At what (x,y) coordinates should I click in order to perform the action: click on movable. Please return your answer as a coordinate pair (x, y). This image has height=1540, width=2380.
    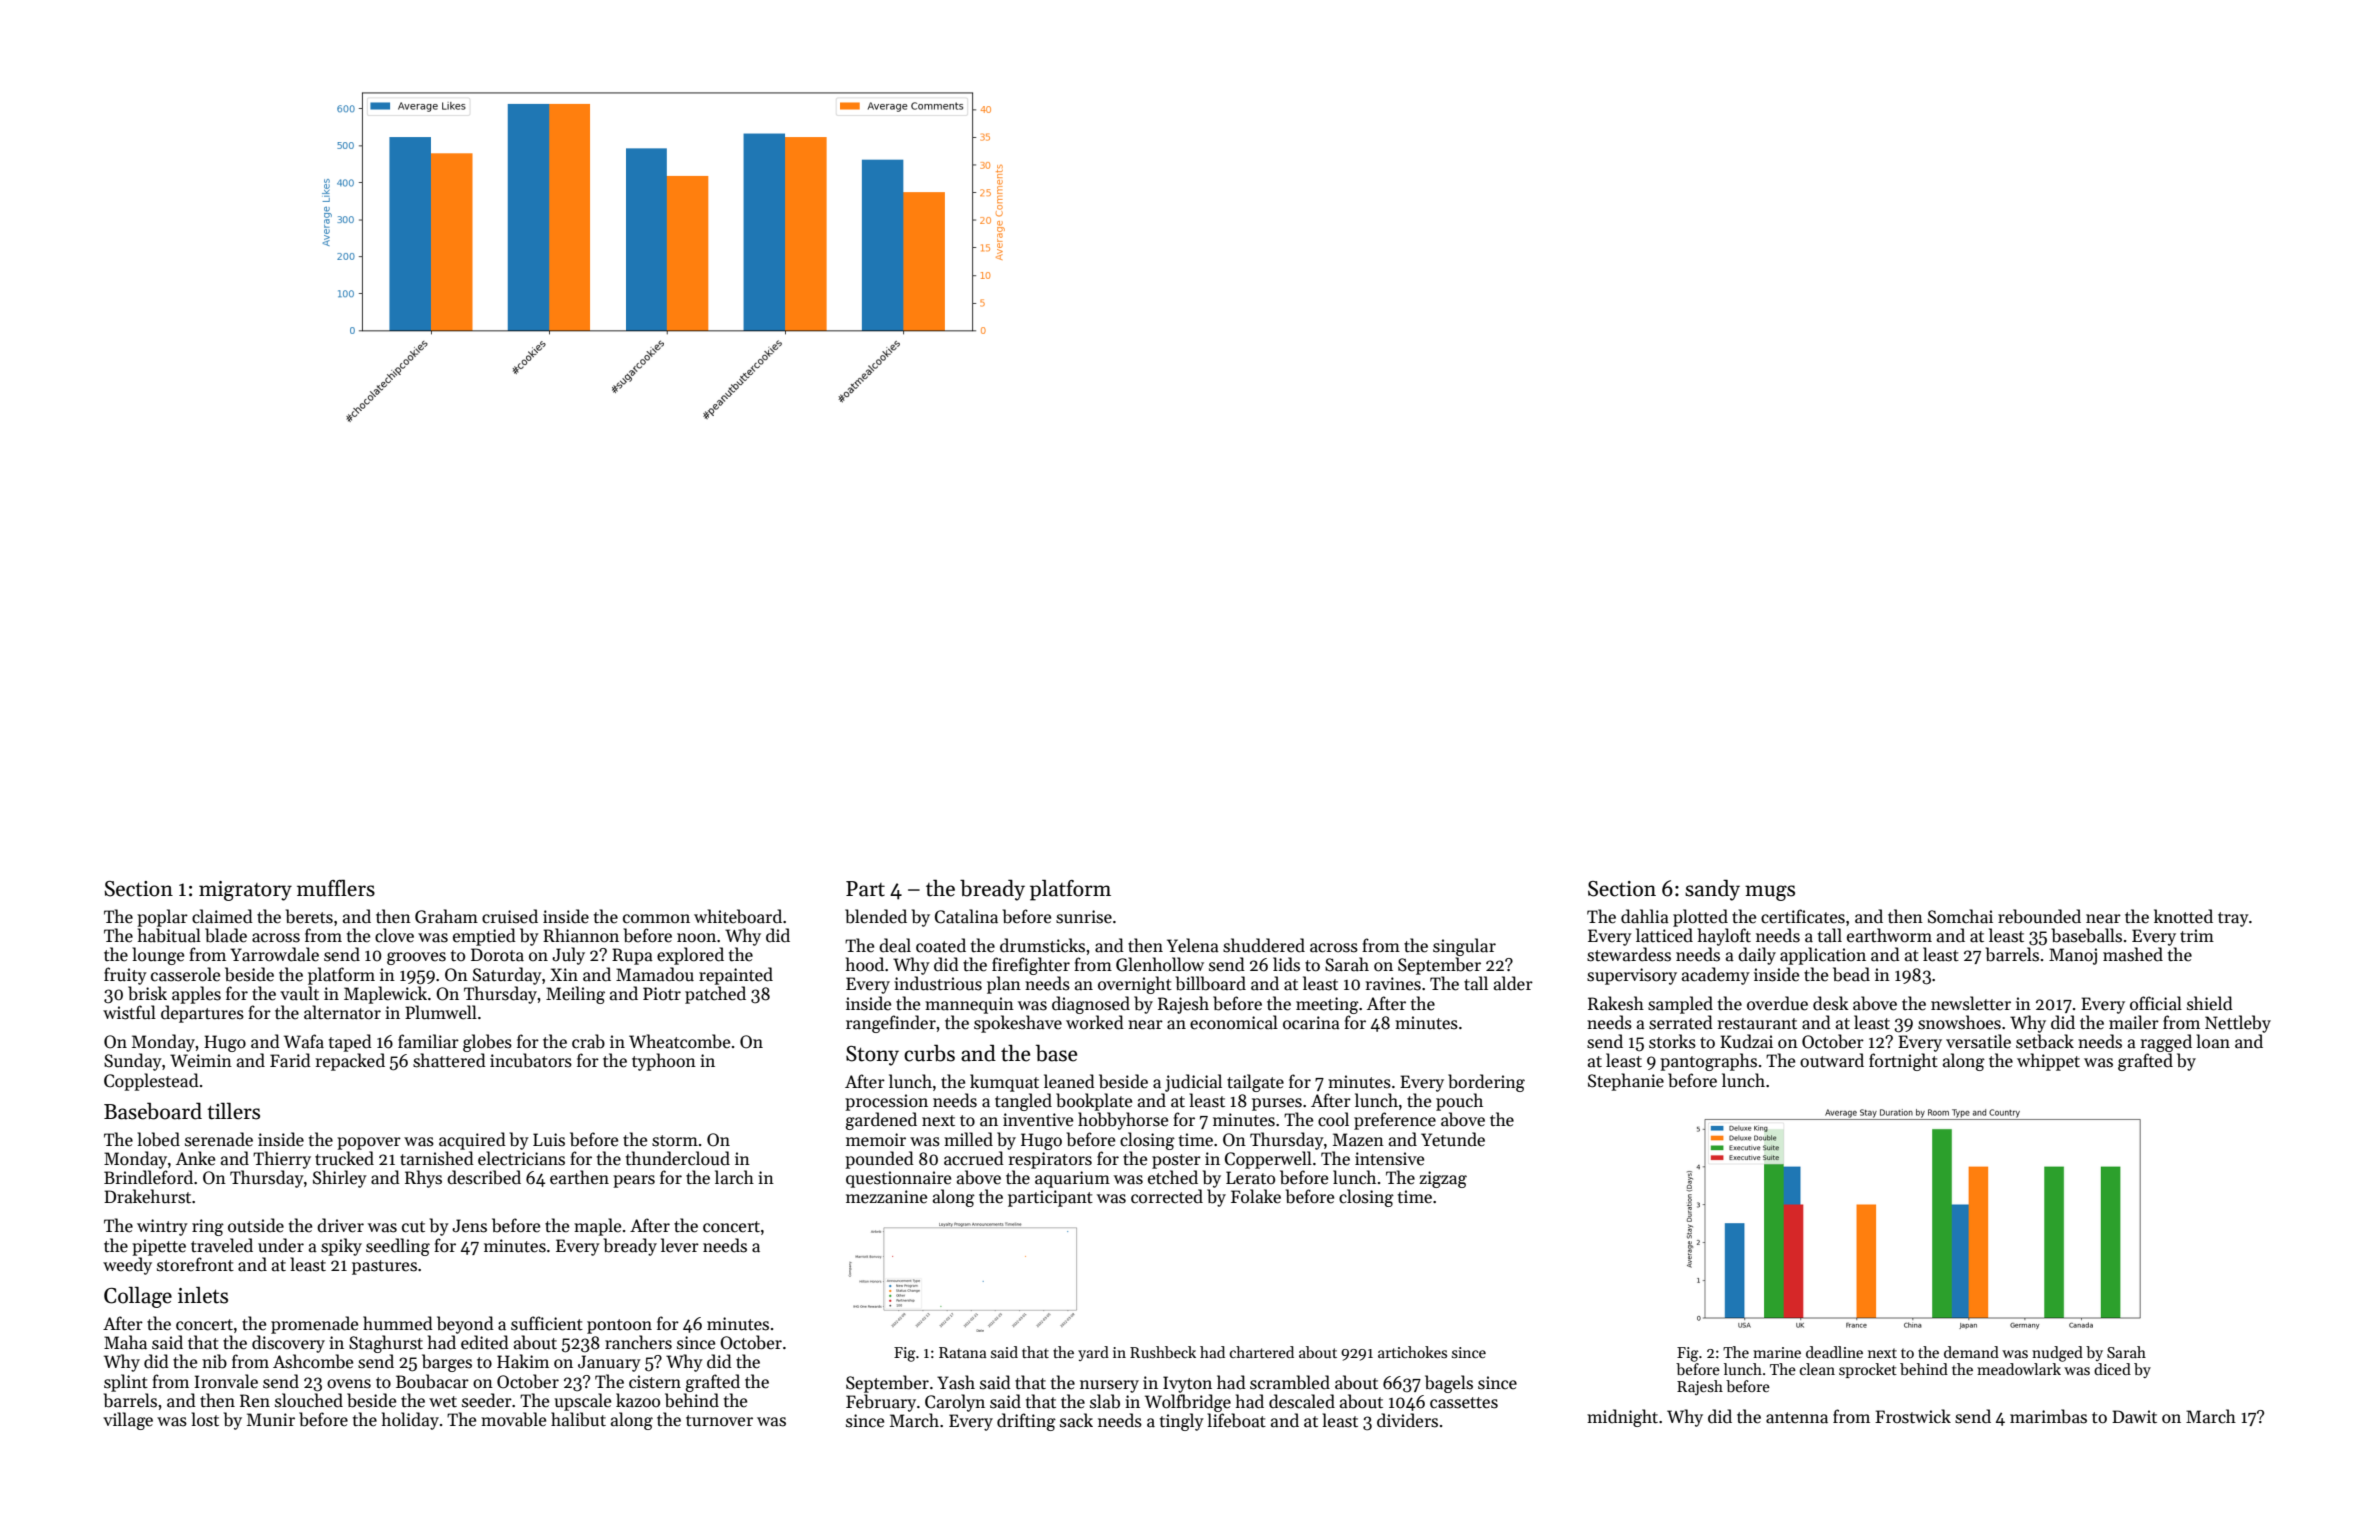
    Looking at the image, I should click on (513, 1419).
